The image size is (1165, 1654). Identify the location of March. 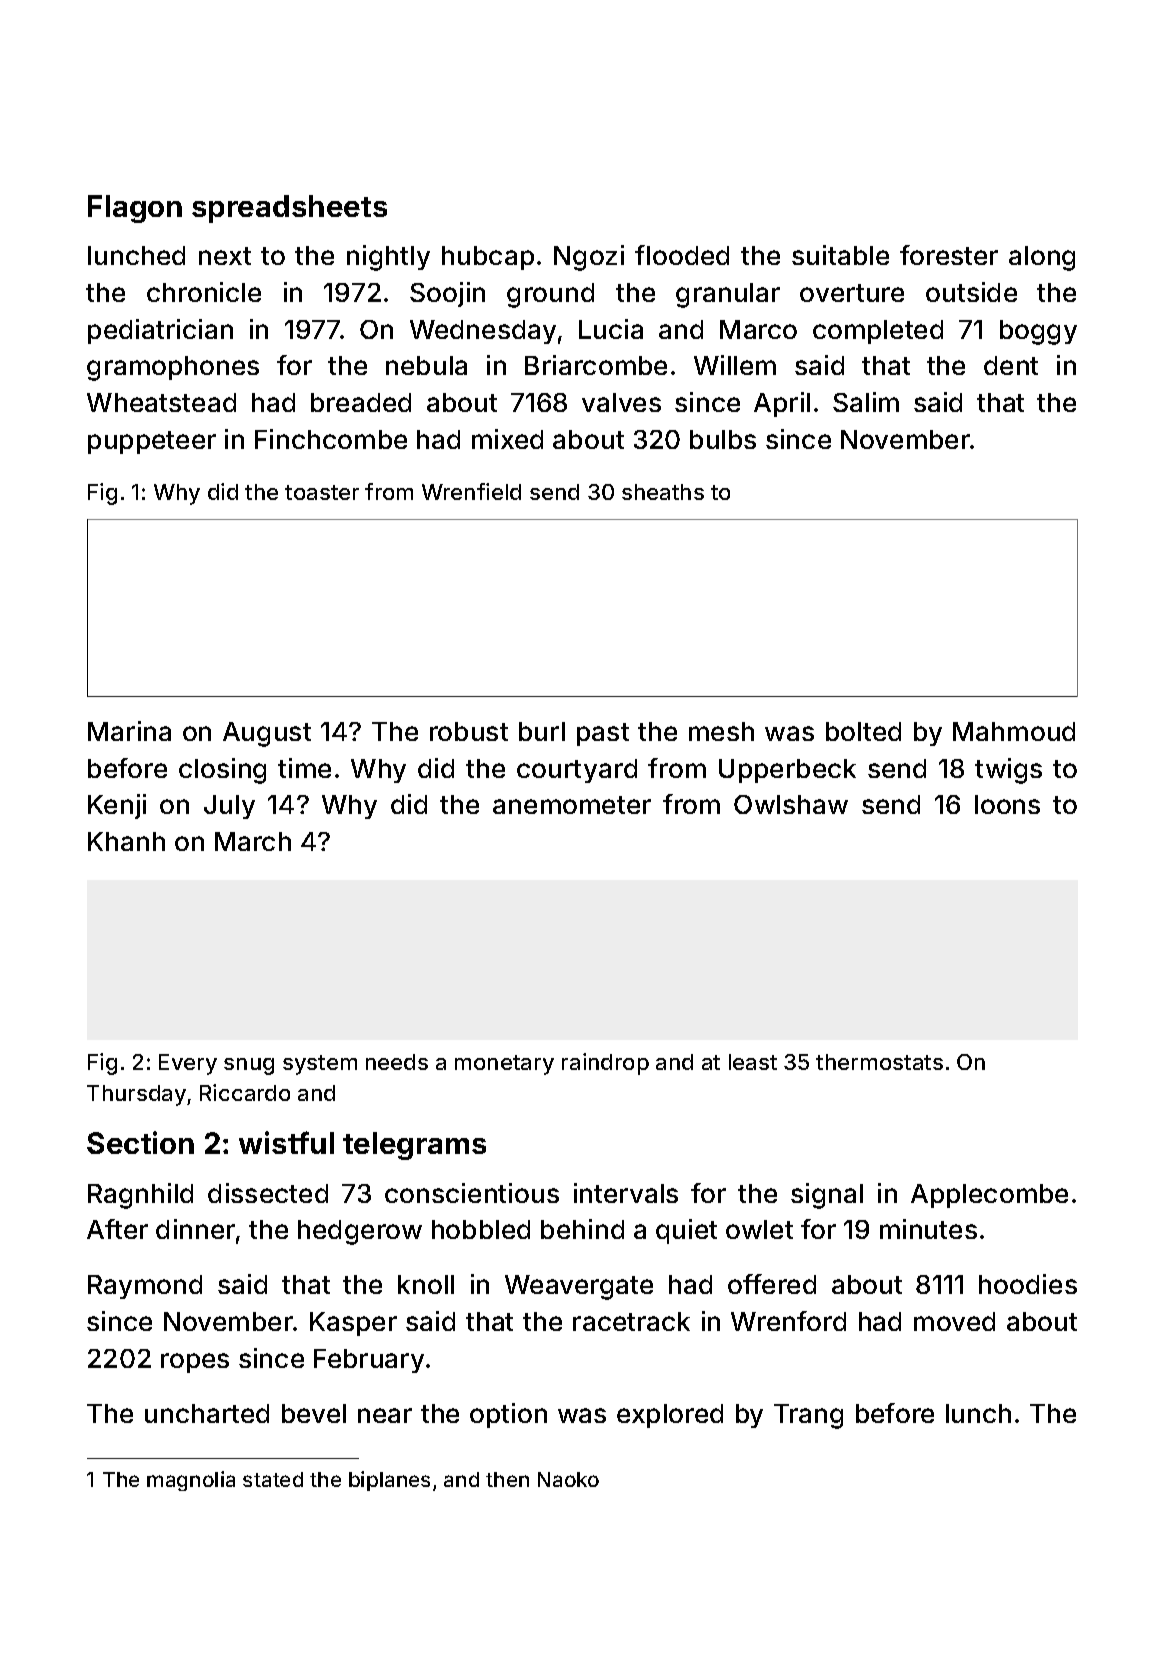
(253, 841).
